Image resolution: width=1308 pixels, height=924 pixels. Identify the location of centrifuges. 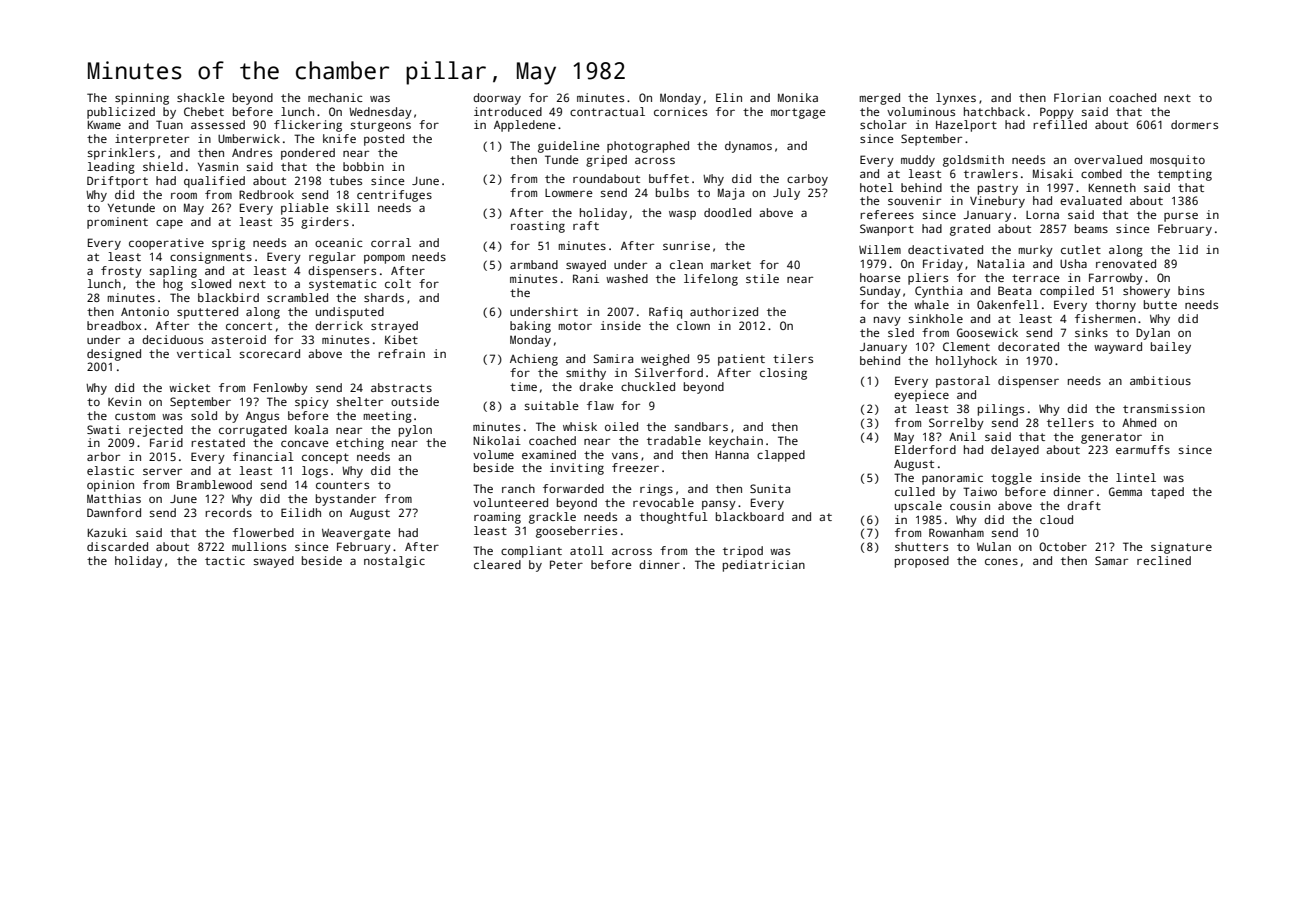
(394, 196).
